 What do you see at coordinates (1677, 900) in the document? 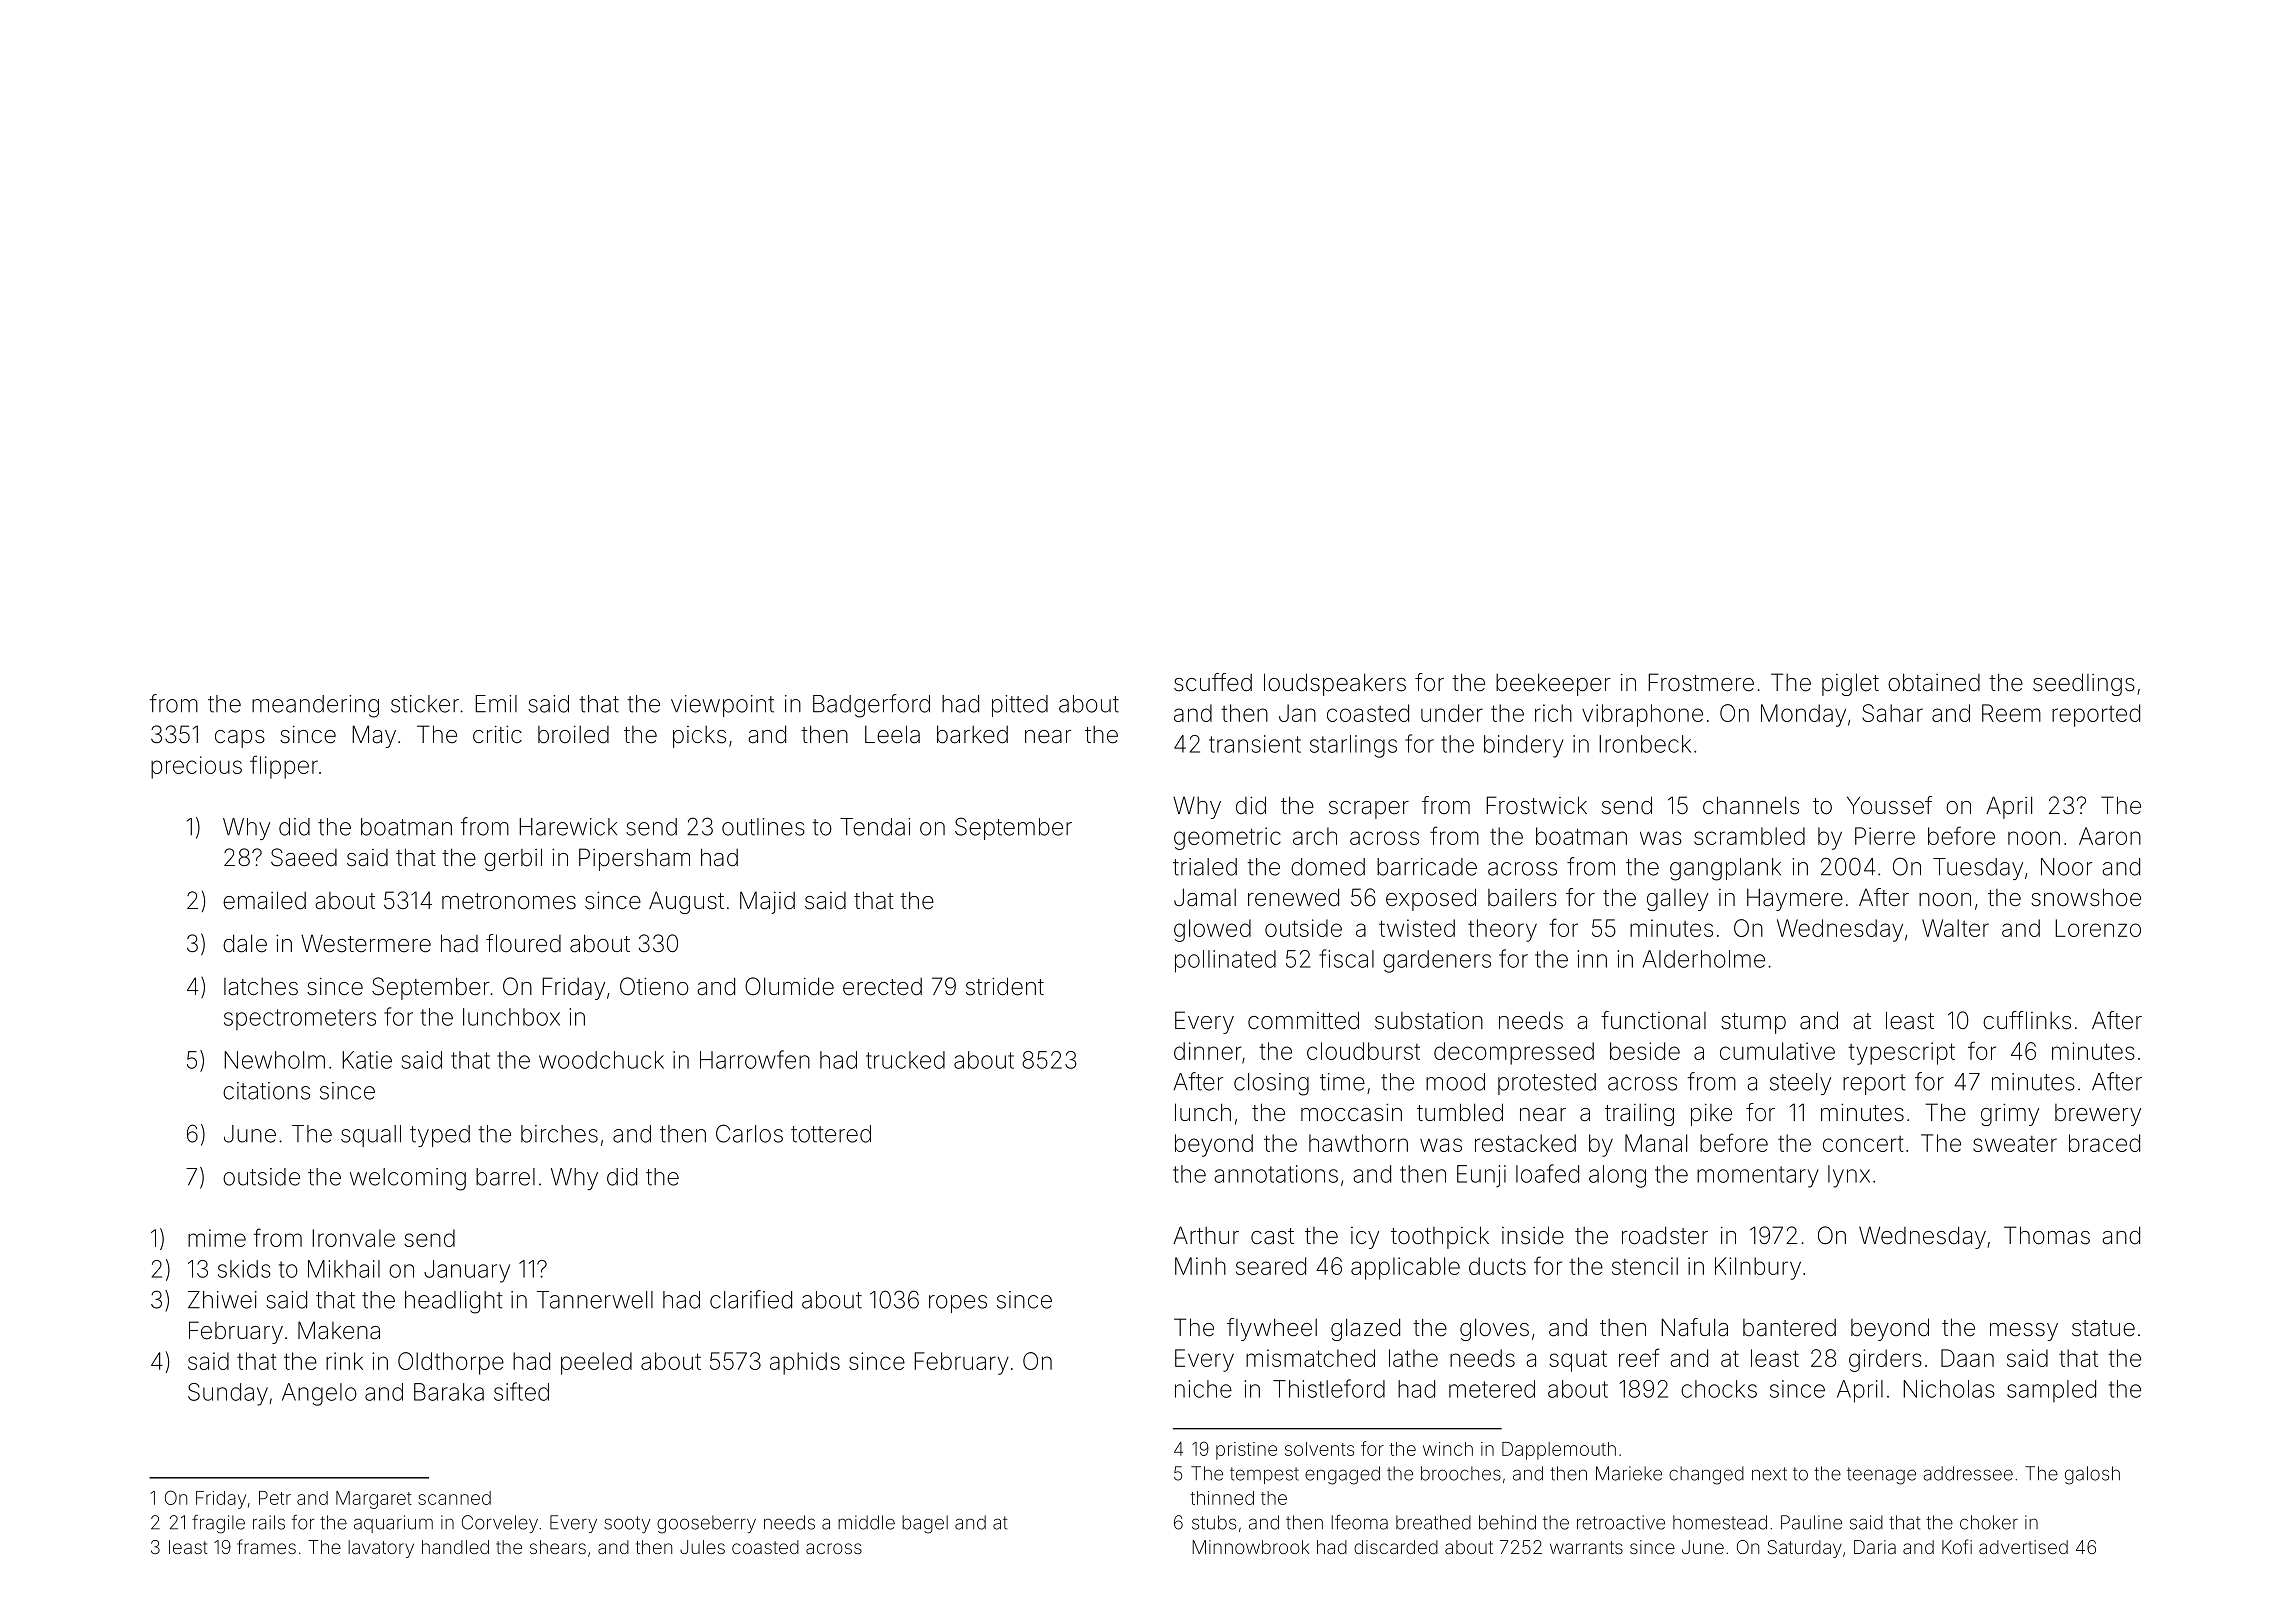
I see `galley` at bounding box center [1677, 900].
